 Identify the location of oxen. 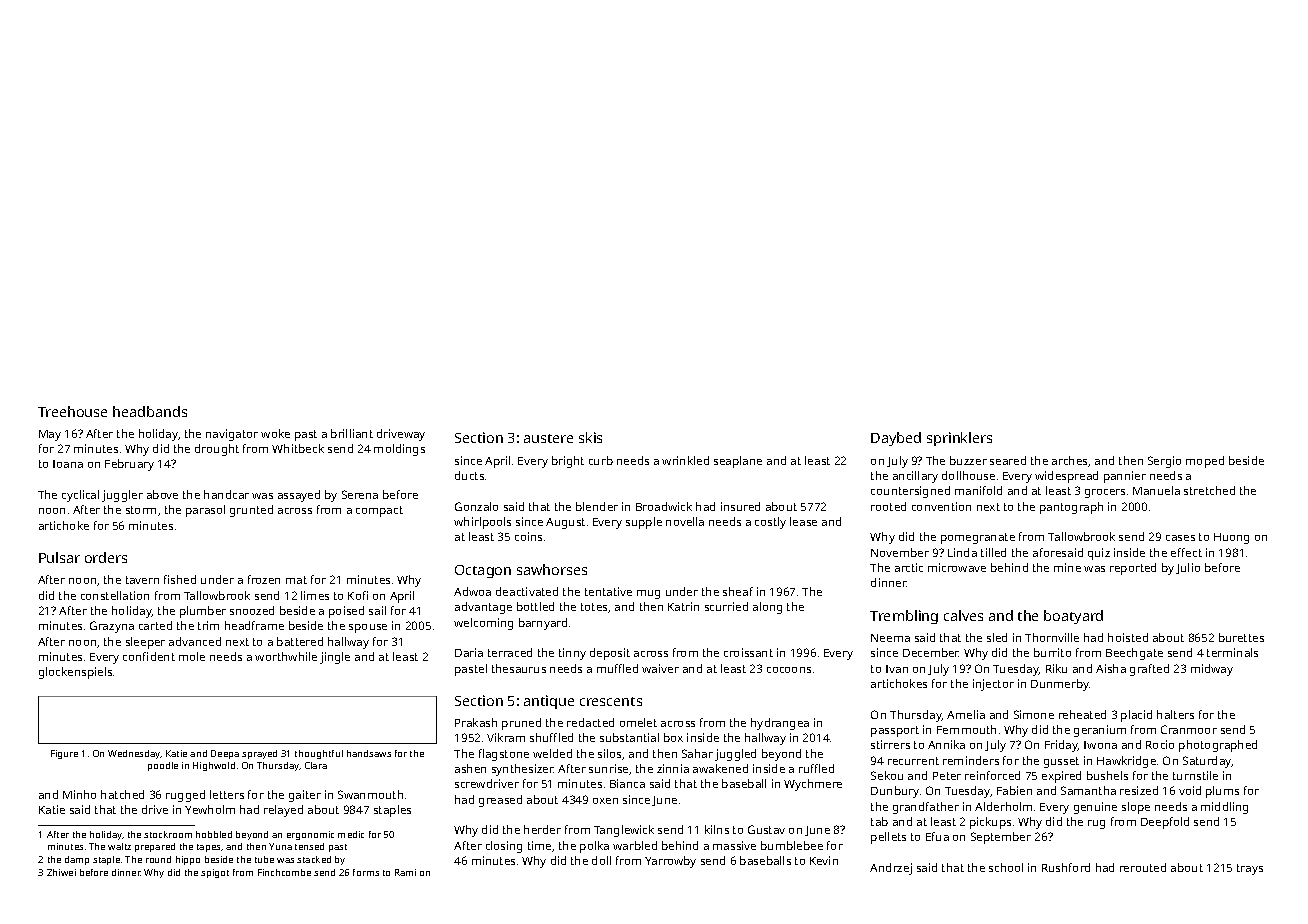
(605, 801).
